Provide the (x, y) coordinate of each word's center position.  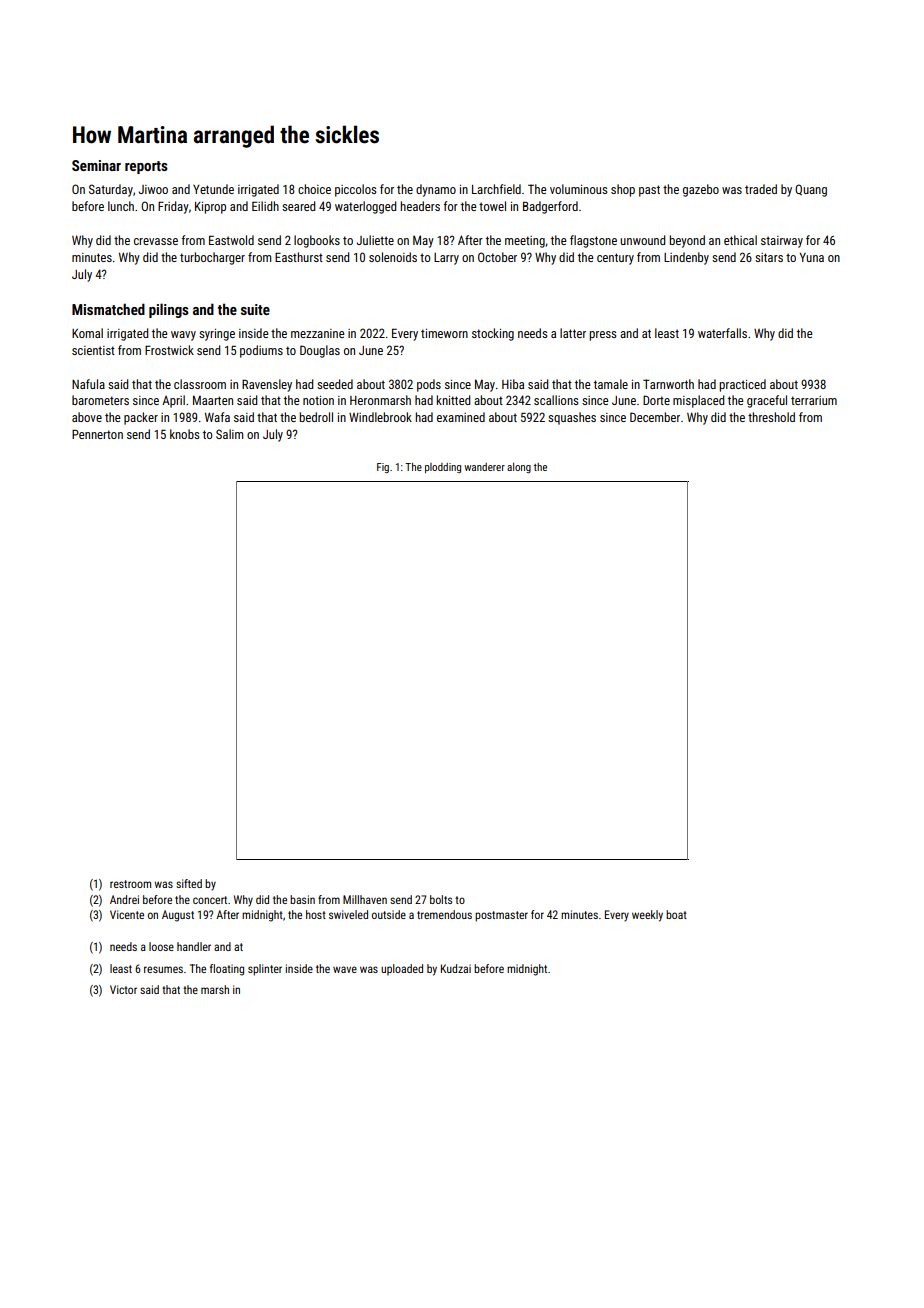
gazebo (701, 190)
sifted (189, 883)
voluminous (579, 189)
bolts (441, 899)
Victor (123, 989)
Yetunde (213, 189)
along (519, 468)
